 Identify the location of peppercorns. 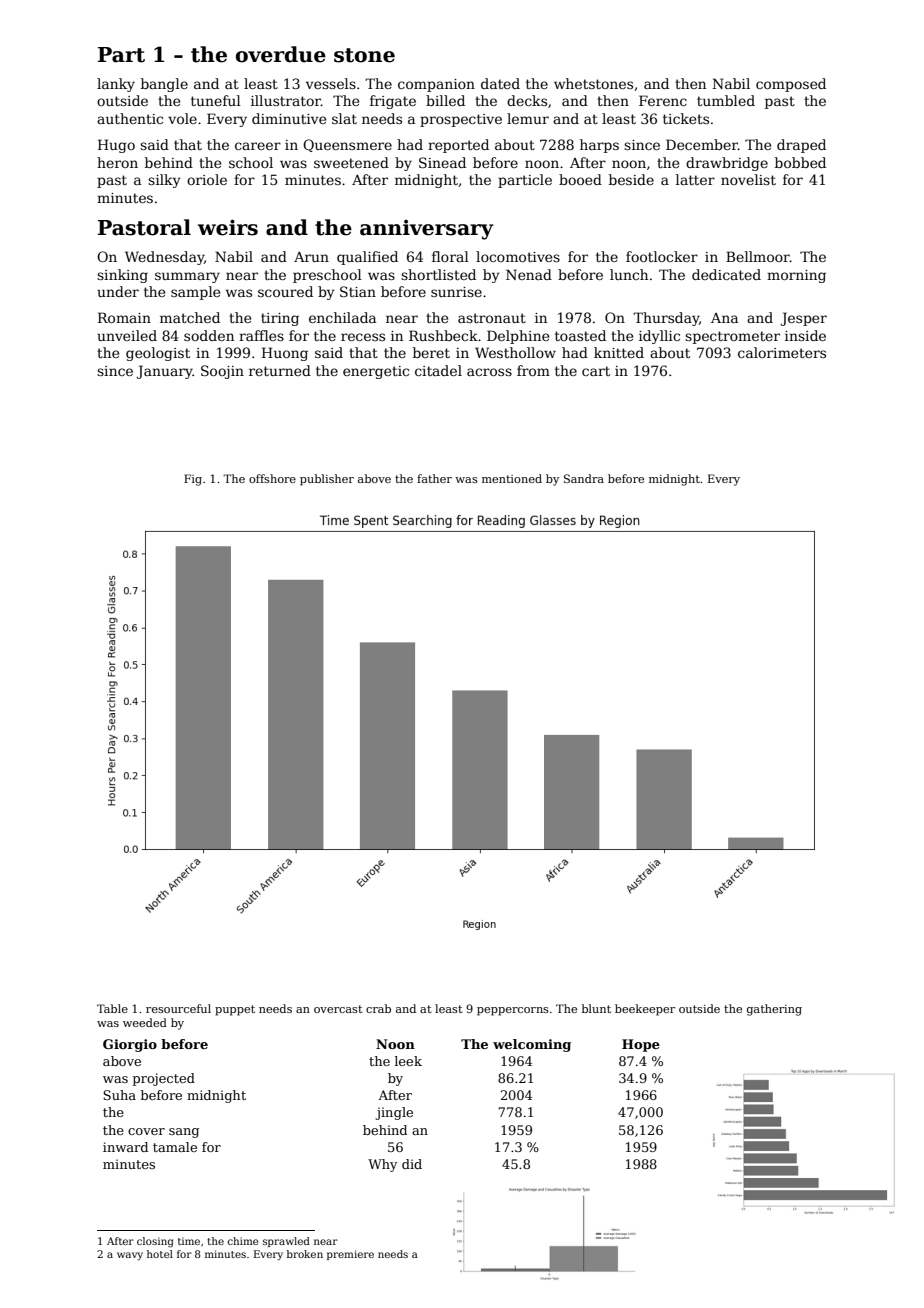
(513, 1011).
